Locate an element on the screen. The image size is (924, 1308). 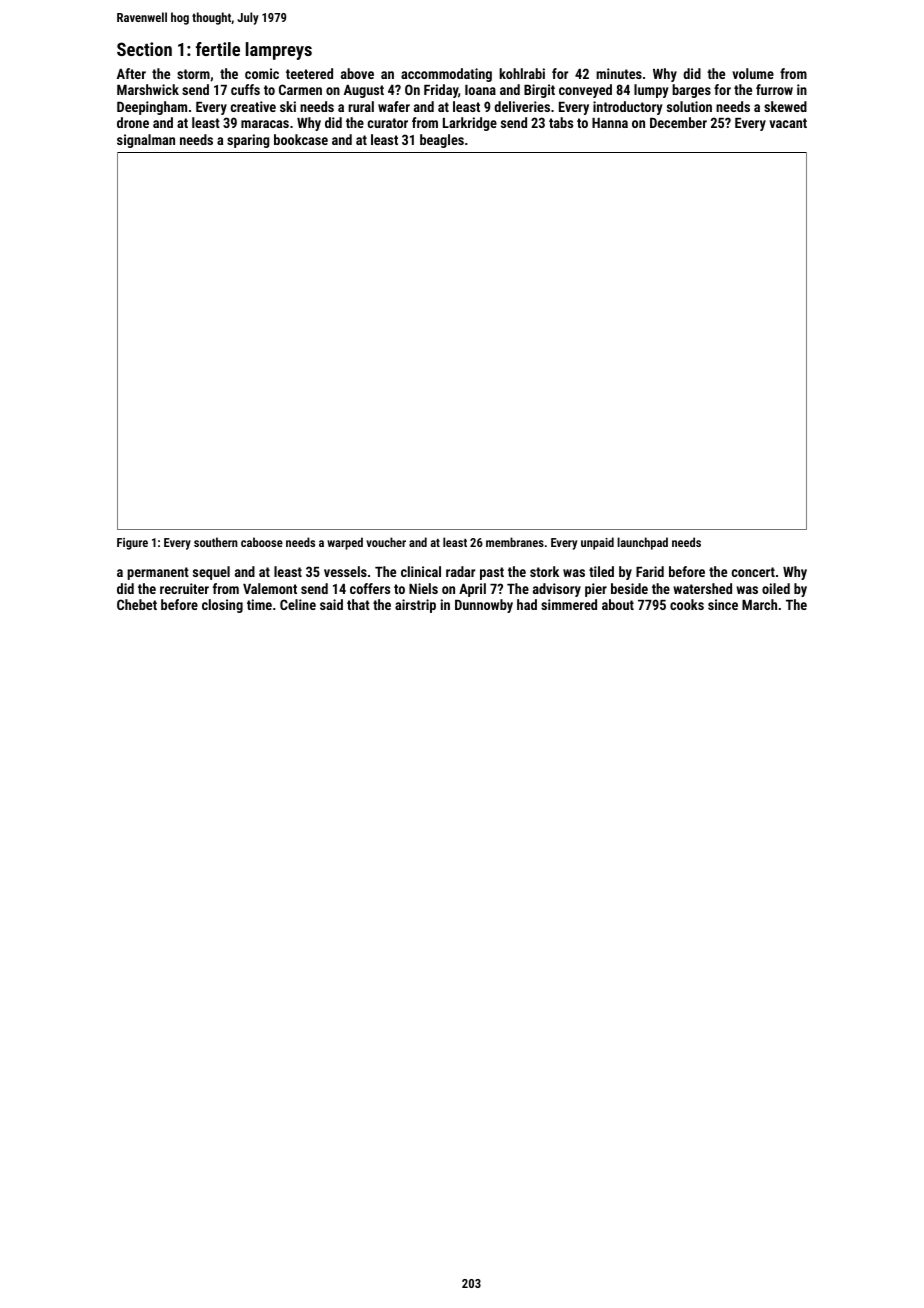
Chebet is located at coordinates (137, 604).
